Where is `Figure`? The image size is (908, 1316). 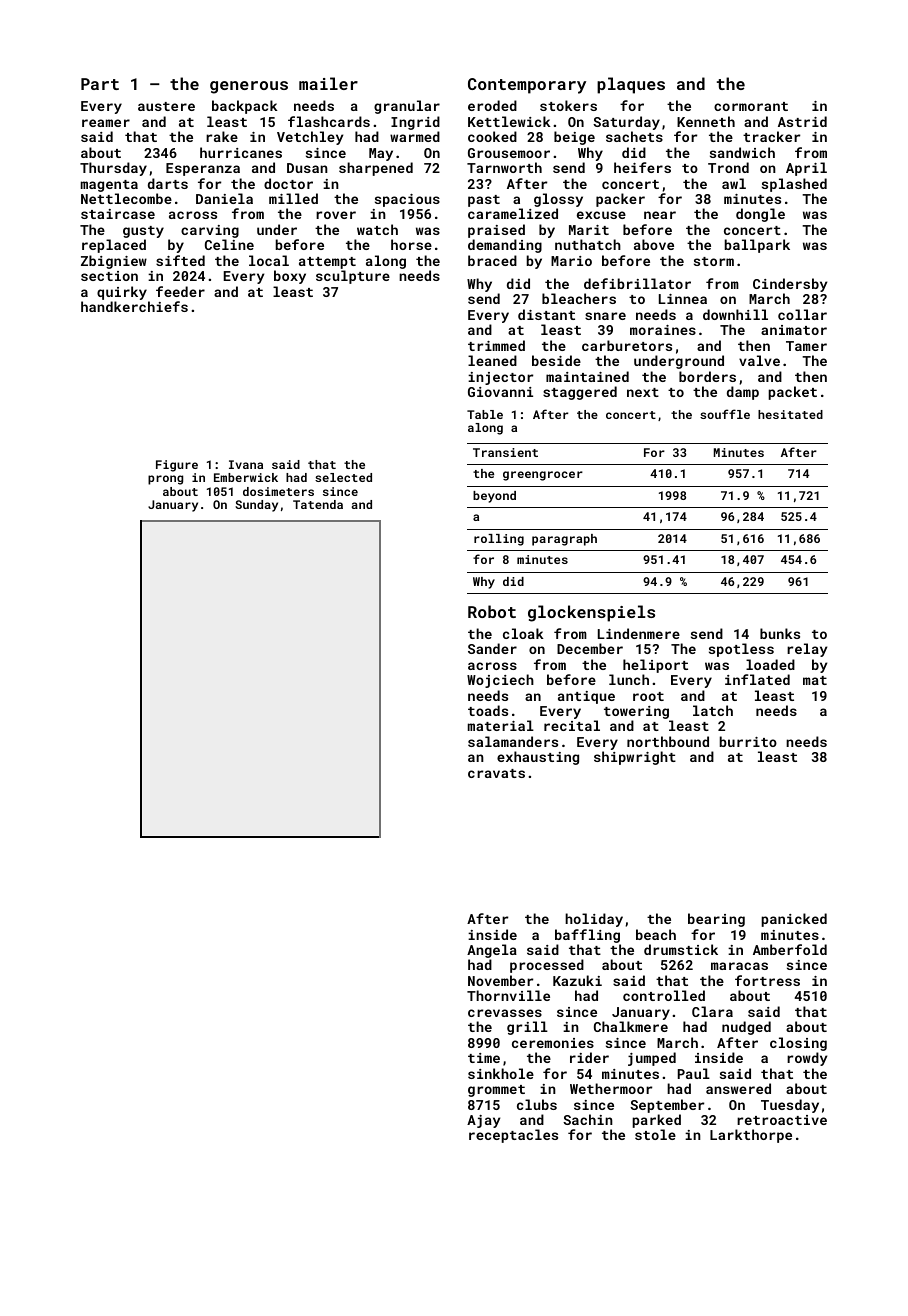 Figure is located at coordinates (177, 466).
